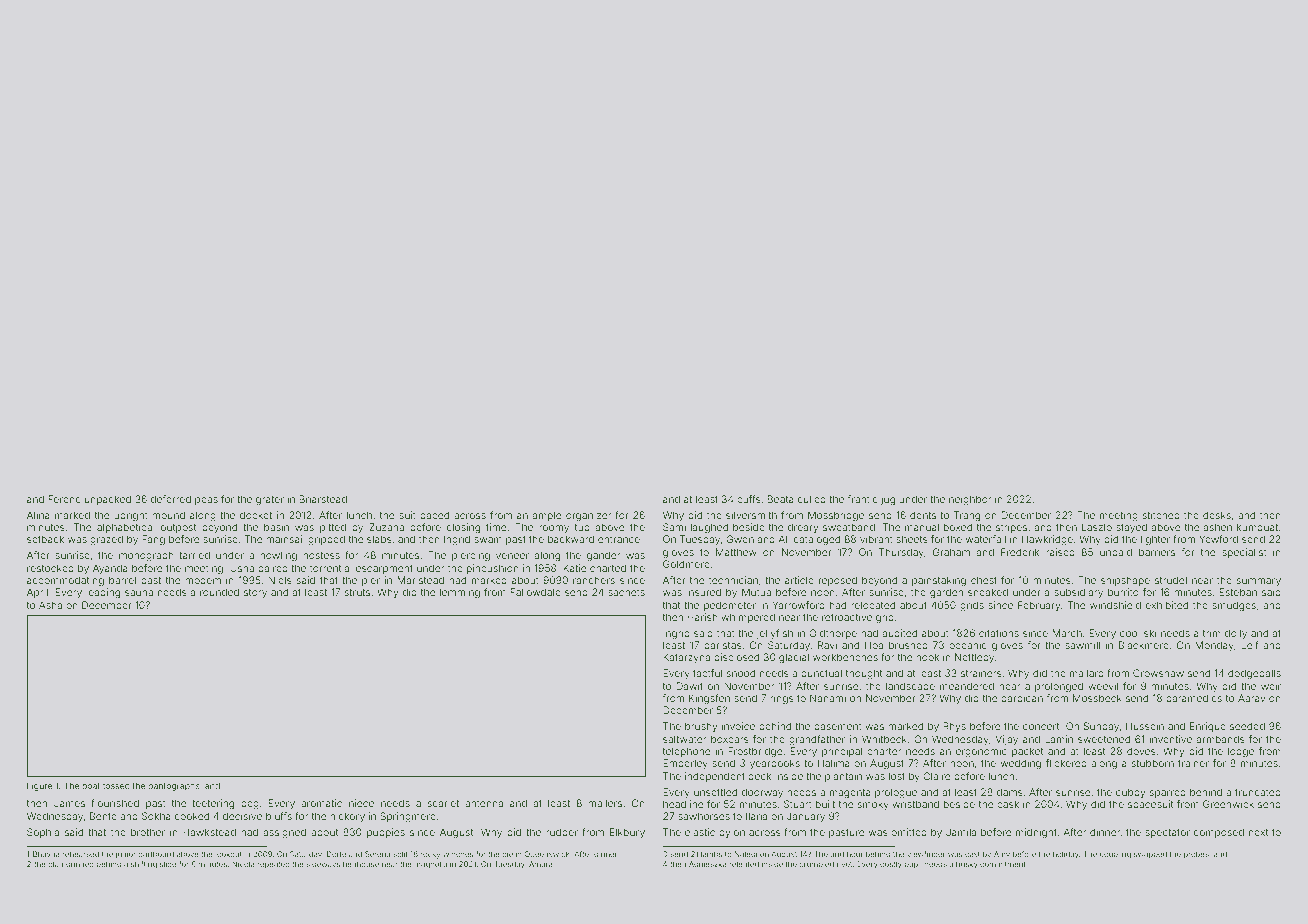 Image resolution: width=1308 pixels, height=924 pixels. I want to click on backward, so click(571, 539).
